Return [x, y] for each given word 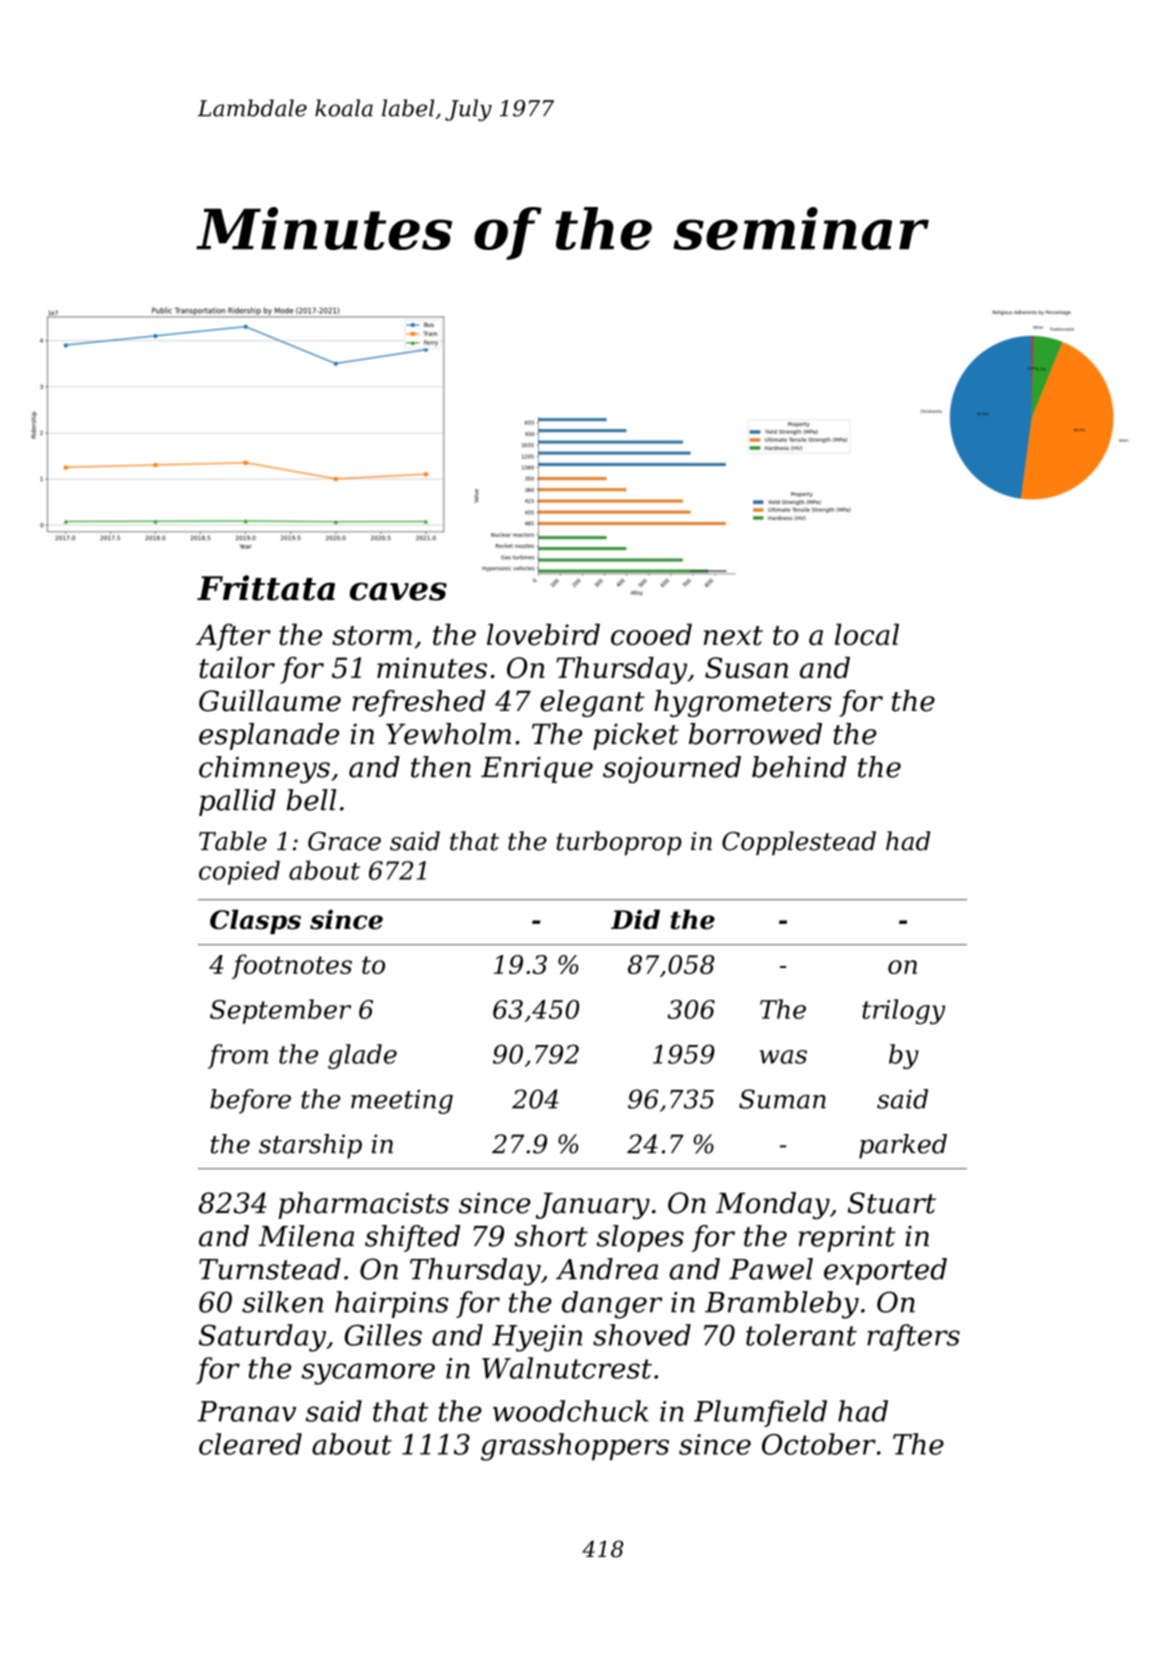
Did [635, 919]
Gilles [383, 1335]
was [783, 1057]
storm [372, 635]
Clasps [255, 921]
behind [799, 767]
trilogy [903, 1011]
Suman [782, 1099]
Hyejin [537, 1338]
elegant [592, 703]
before [250, 1101]
